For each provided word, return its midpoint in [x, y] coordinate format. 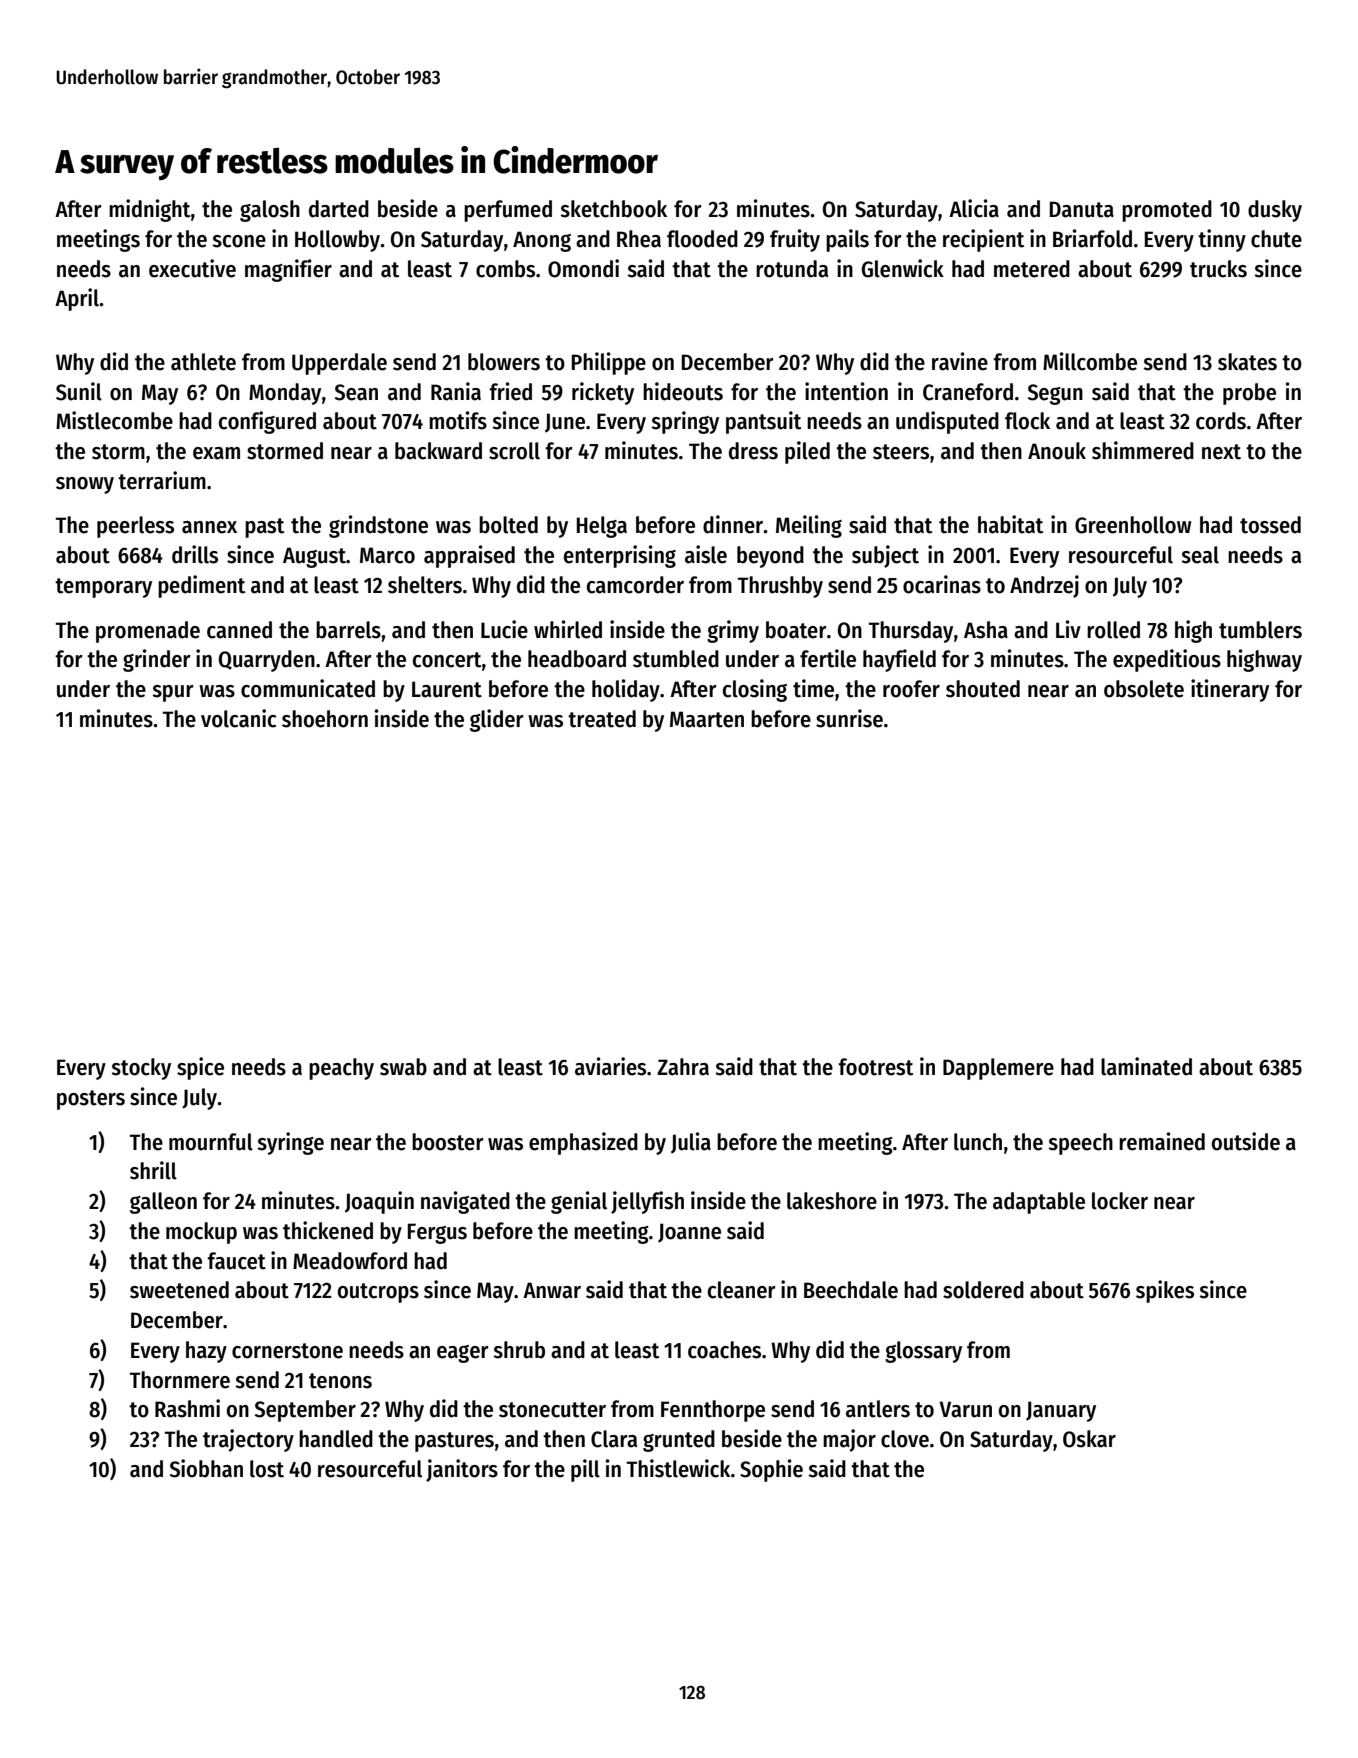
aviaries [610, 1066]
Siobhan [206, 1468]
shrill [153, 1170]
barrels [348, 630]
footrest [875, 1067]
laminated [1146, 1066]
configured [267, 422]
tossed [1270, 525]
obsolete [1144, 689]
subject [885, 556]
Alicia [974, 208]
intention [846, 391]
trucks [1218, 269]
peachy [341, 1069]
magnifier [288, 270]
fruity [795, 240]
